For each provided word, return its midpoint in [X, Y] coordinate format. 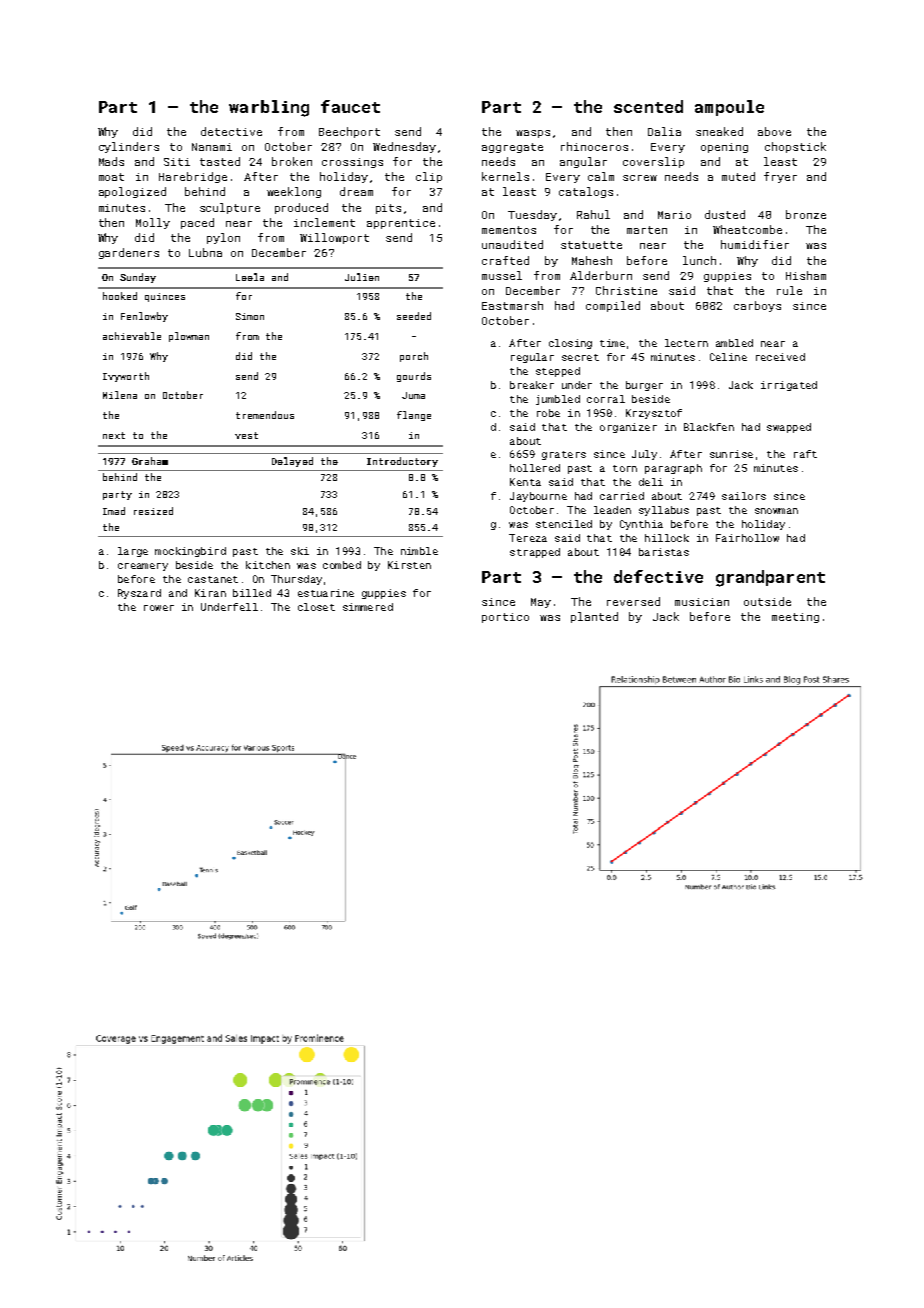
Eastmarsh [512, 305]
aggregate [512, 148]
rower [159, 608]
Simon [250, 316]
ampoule [729, 108]
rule [789, 290]
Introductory [402, 462]
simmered [368, 607]
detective [231, 131]
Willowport [334, 238]
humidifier [755, 244]
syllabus [664, 511]
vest [246, 435]
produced [301, 208]
